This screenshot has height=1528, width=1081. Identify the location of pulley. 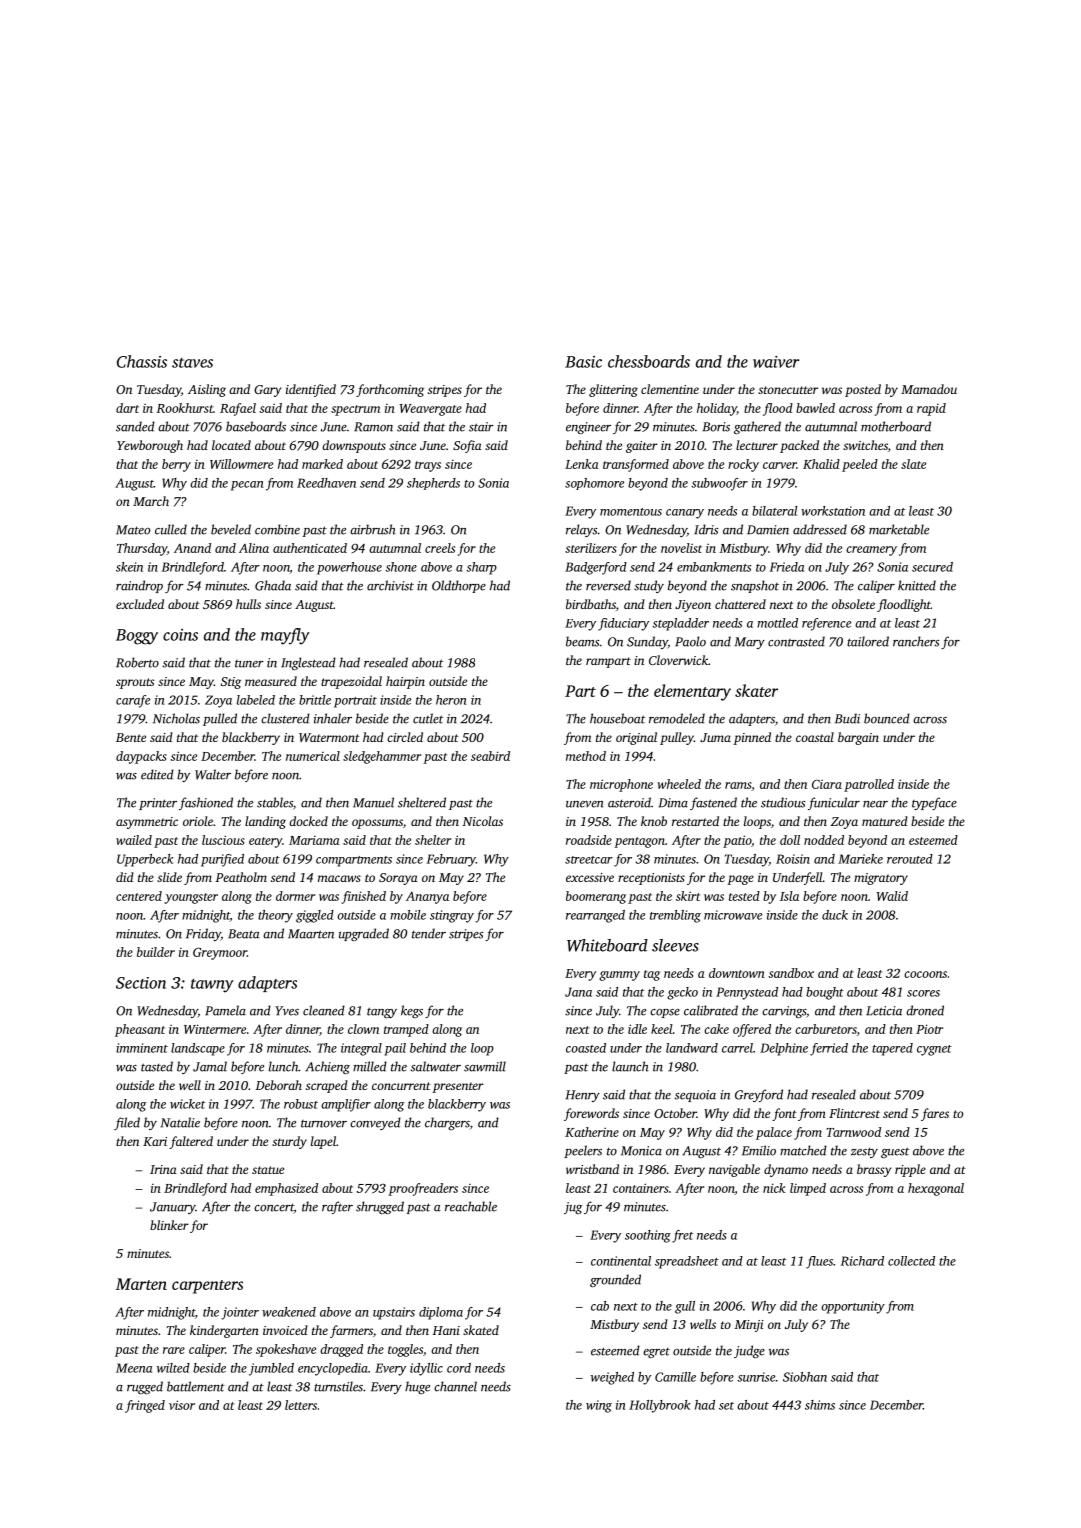
(677, 738).
